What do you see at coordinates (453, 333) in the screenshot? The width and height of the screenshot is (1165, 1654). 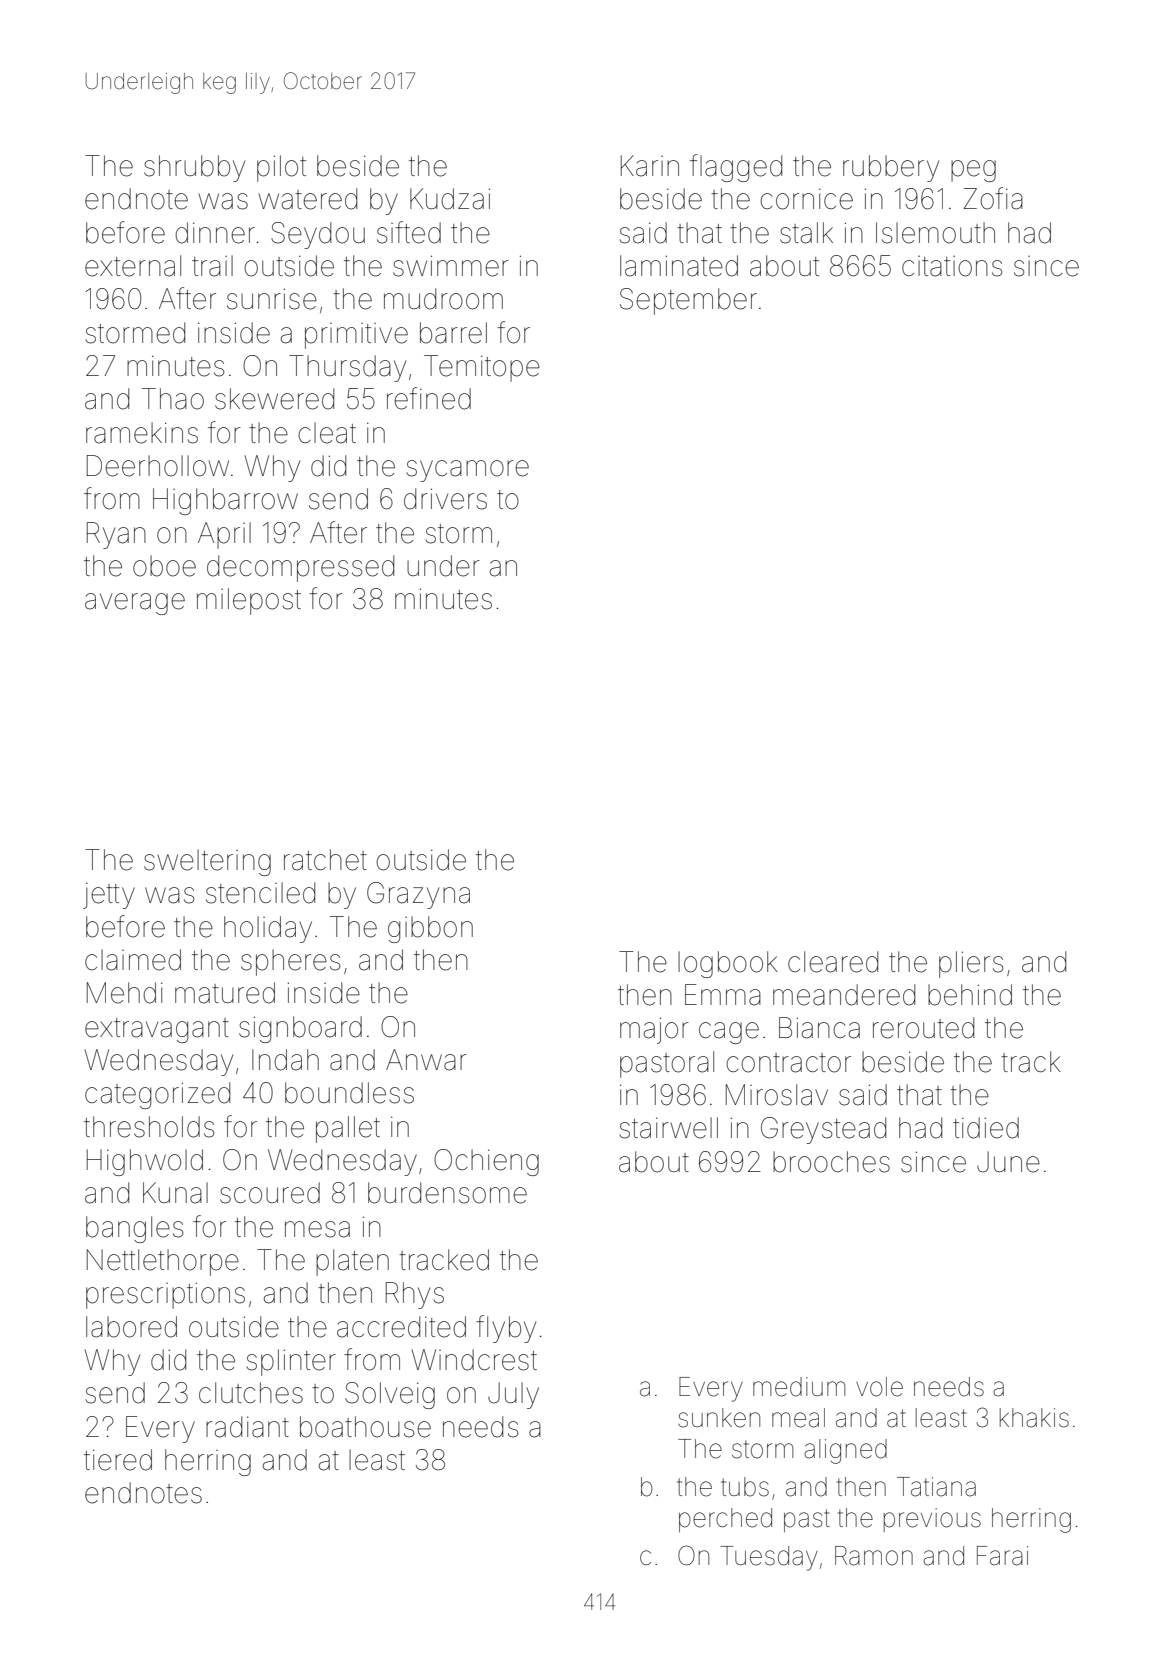 I see `barrel` at bounding box center [453, 333].
